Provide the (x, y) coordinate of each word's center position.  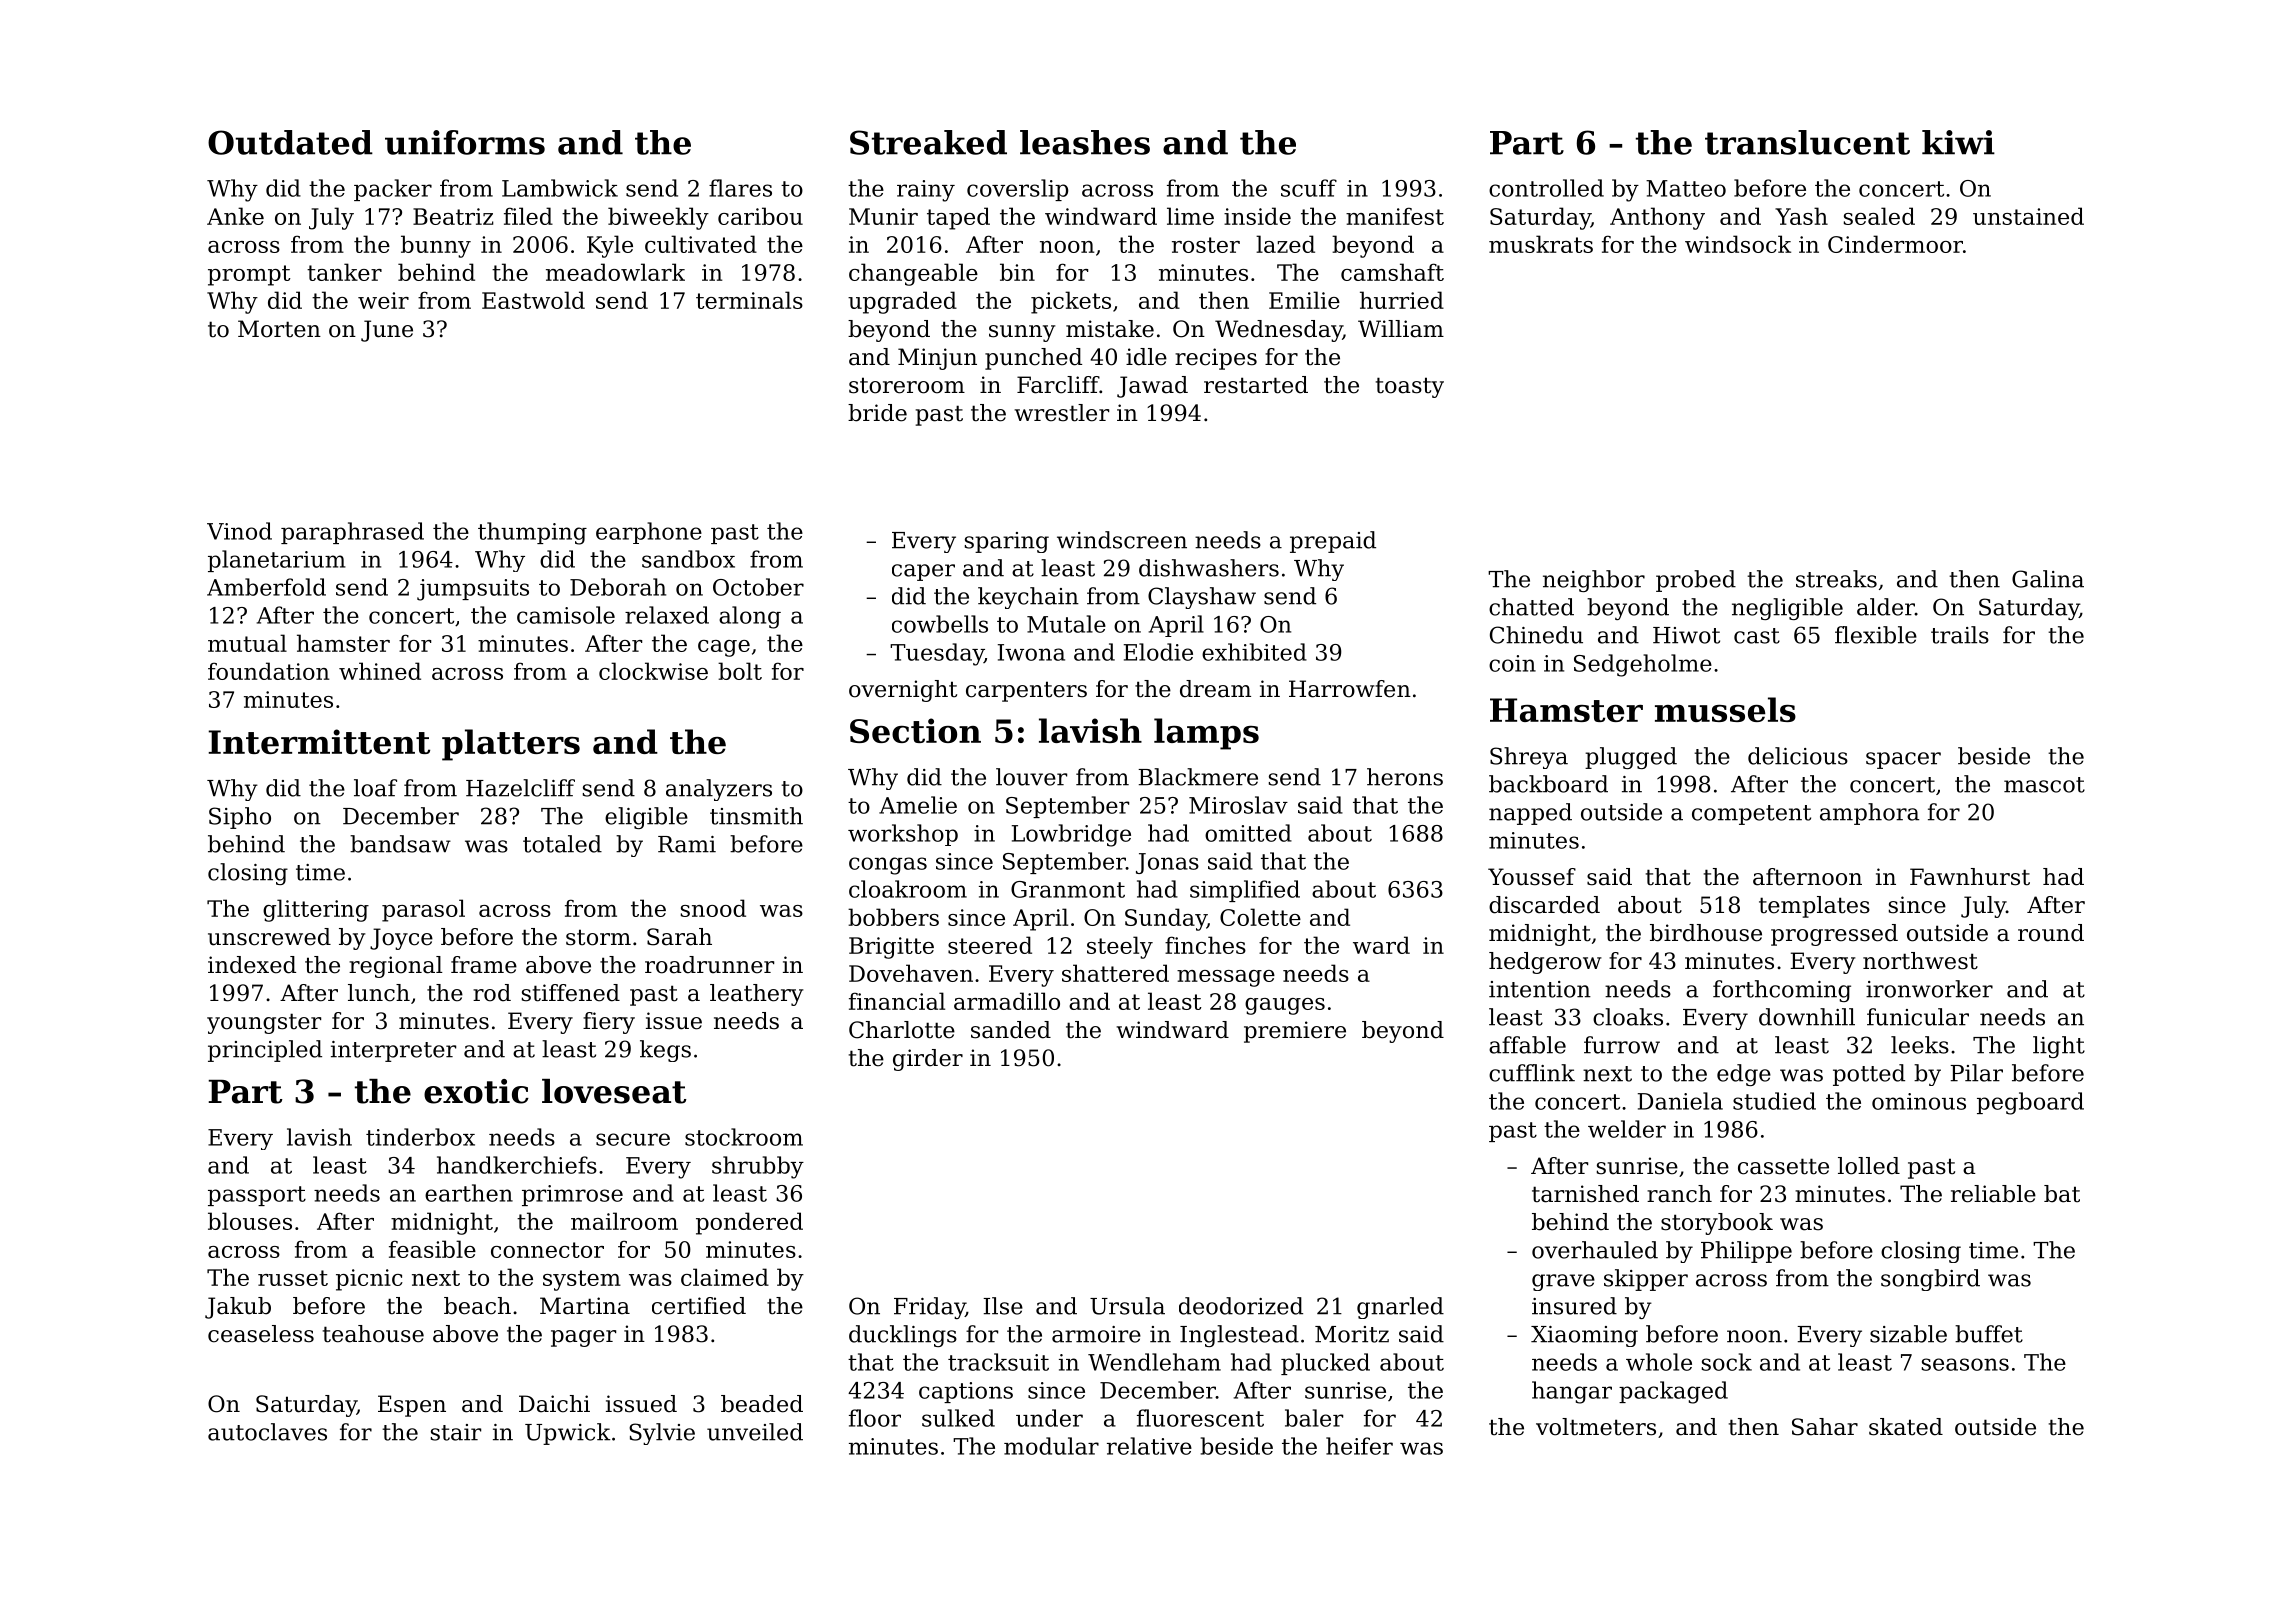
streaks (1836, 579)
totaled (562, 844)
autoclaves (267, 1432)
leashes (1085, 142)
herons (1405, 777)
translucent (1807, 142)
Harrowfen (1350, 689)
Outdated (290, 142)
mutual (247, 643)
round (2051, 933)
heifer (1359, 1446)
